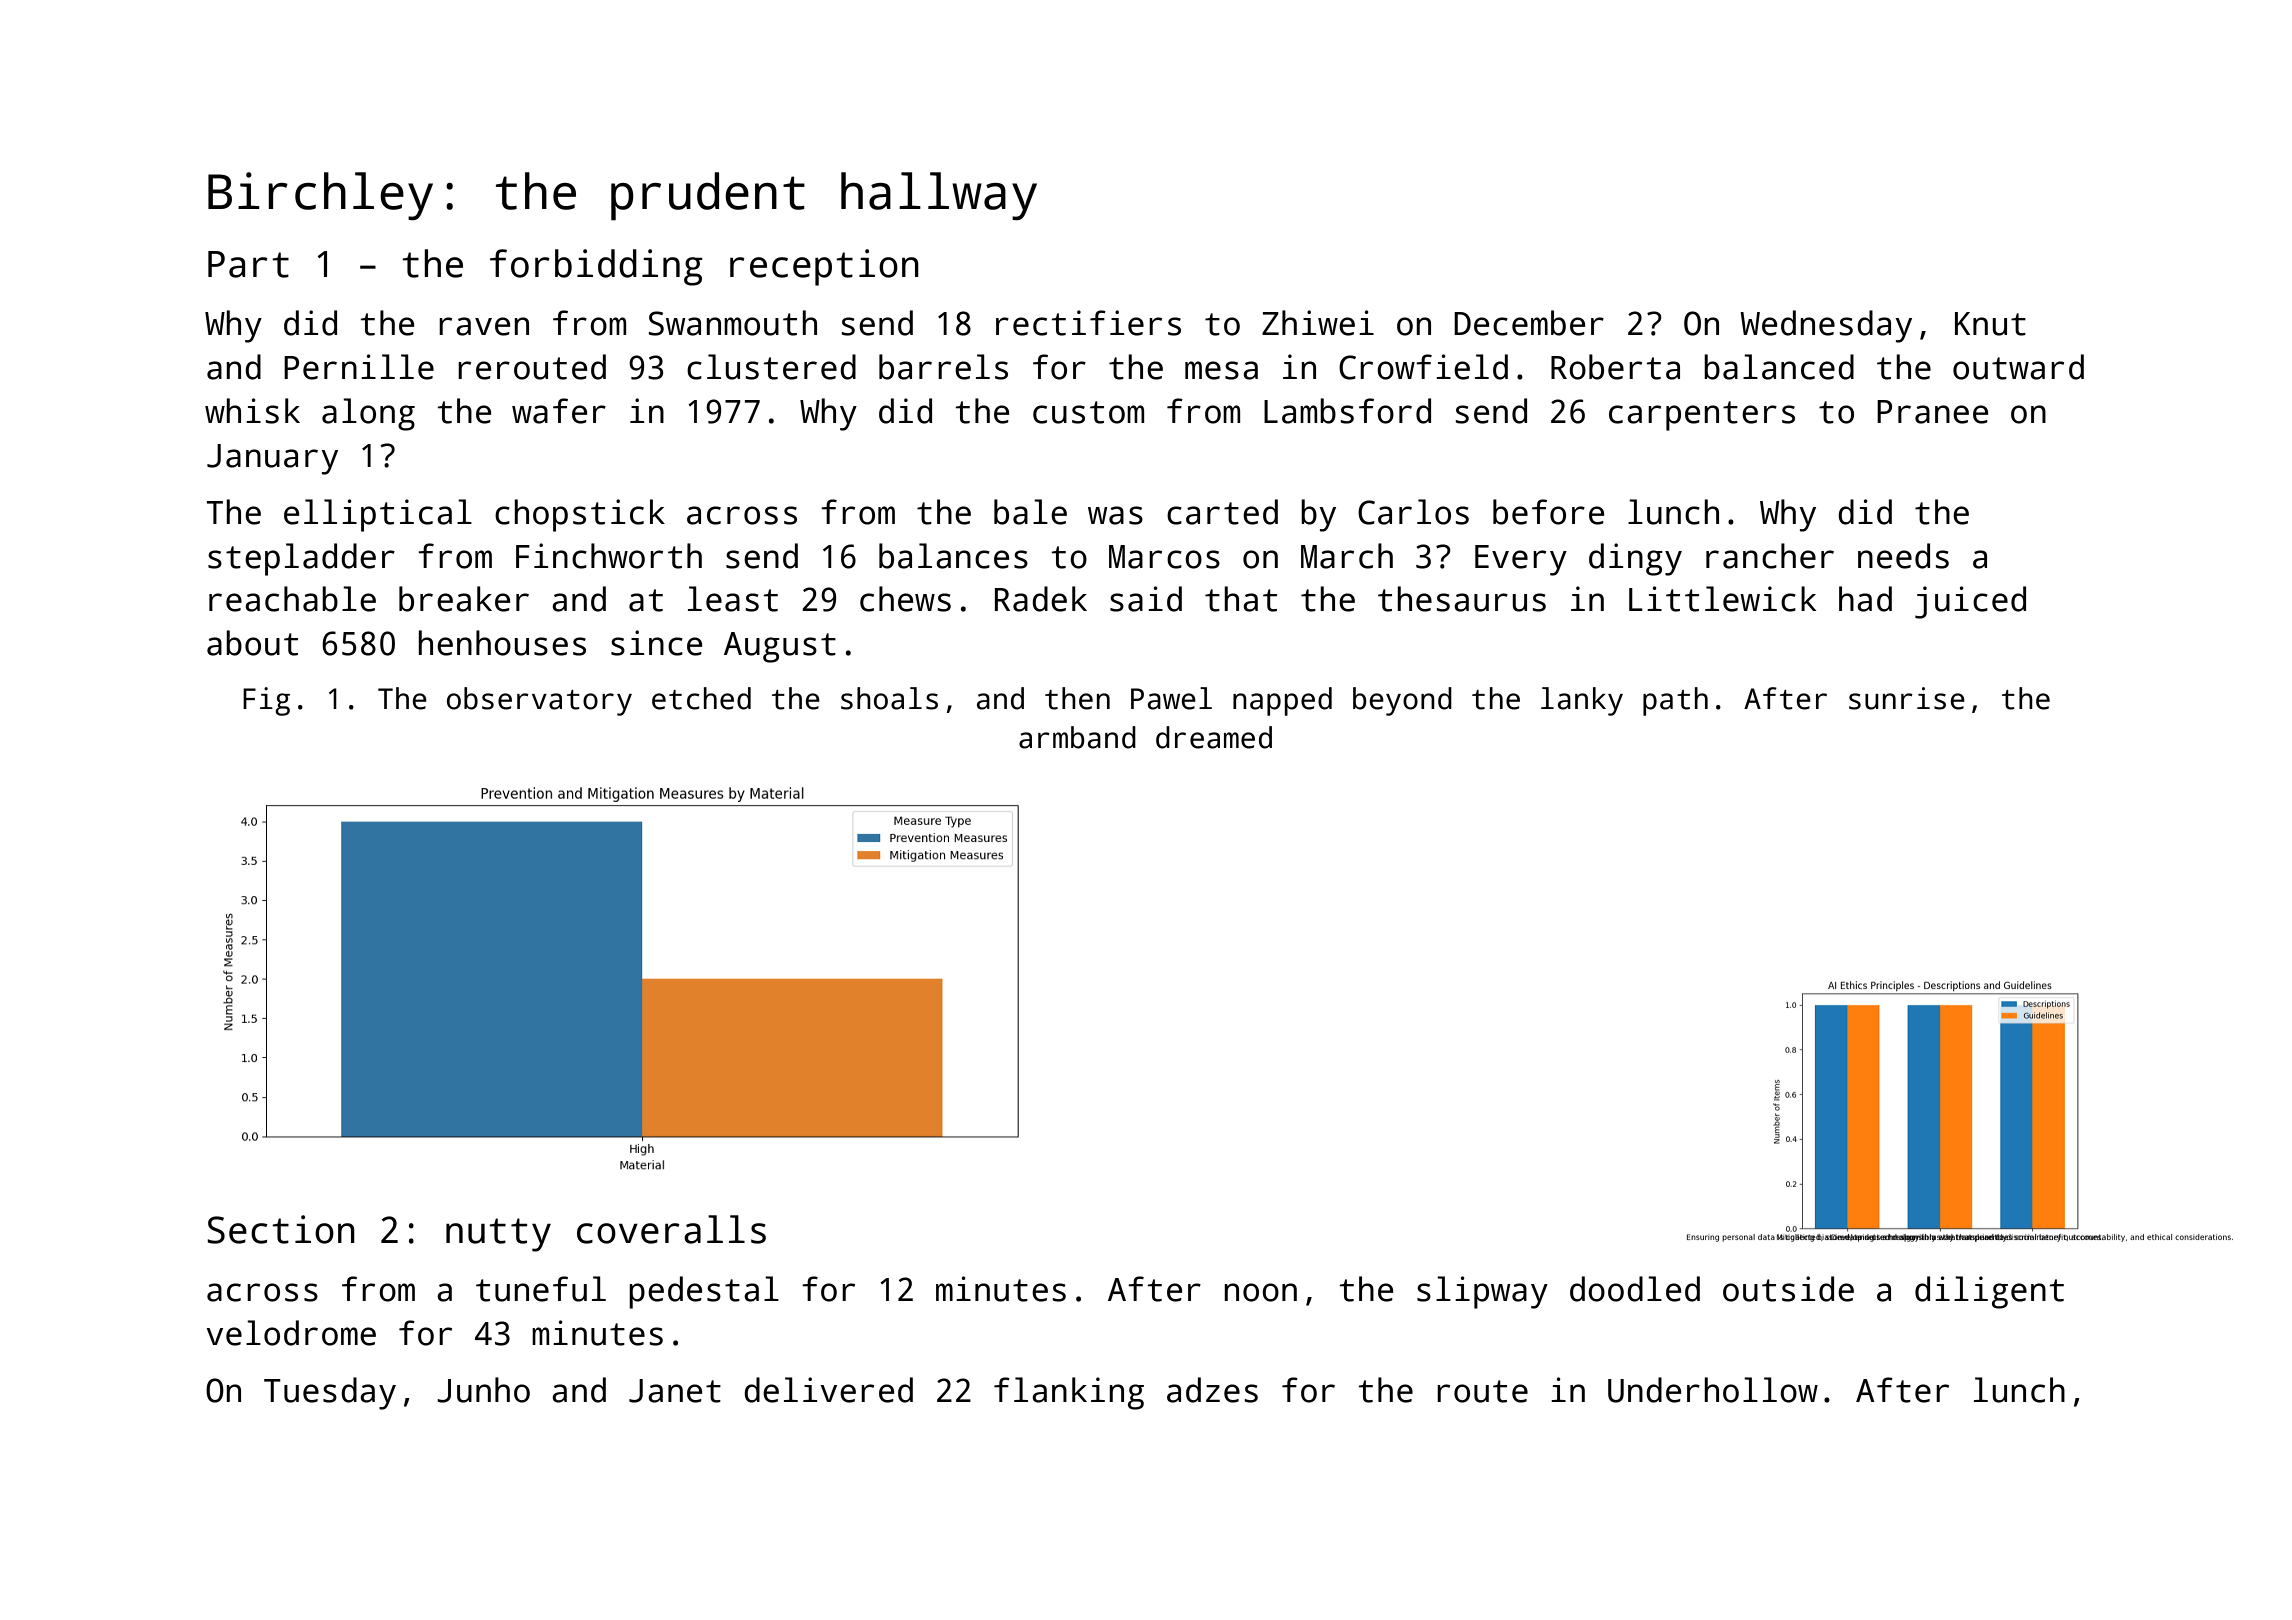  What do you see at coordinates (671, 1229) in the screenshot?
I see `coveralls` at bounding box center [671, 1229].
